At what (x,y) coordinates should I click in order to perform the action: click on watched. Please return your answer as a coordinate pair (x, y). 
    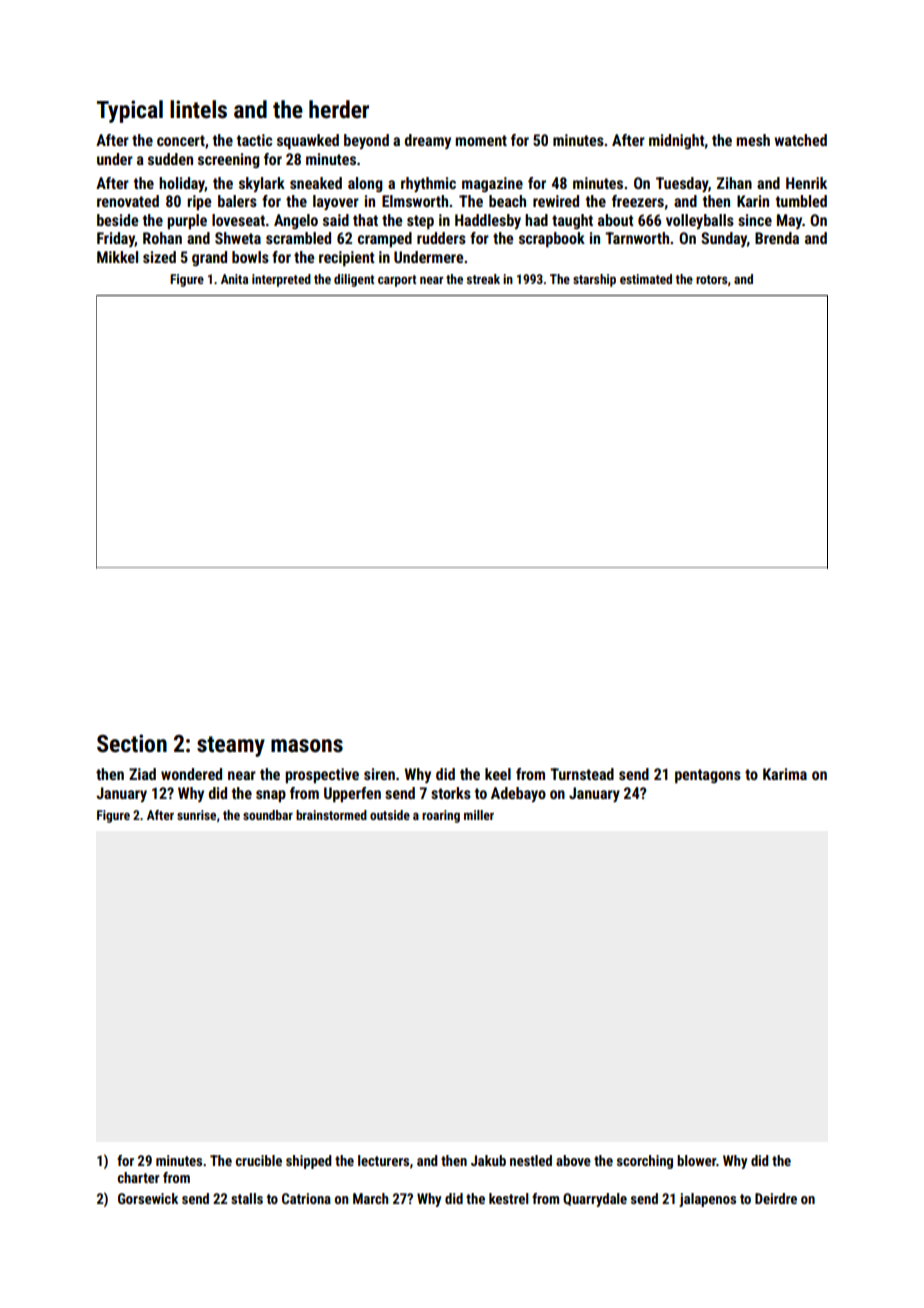
    Looking at the image, I should click on (800, 140).
